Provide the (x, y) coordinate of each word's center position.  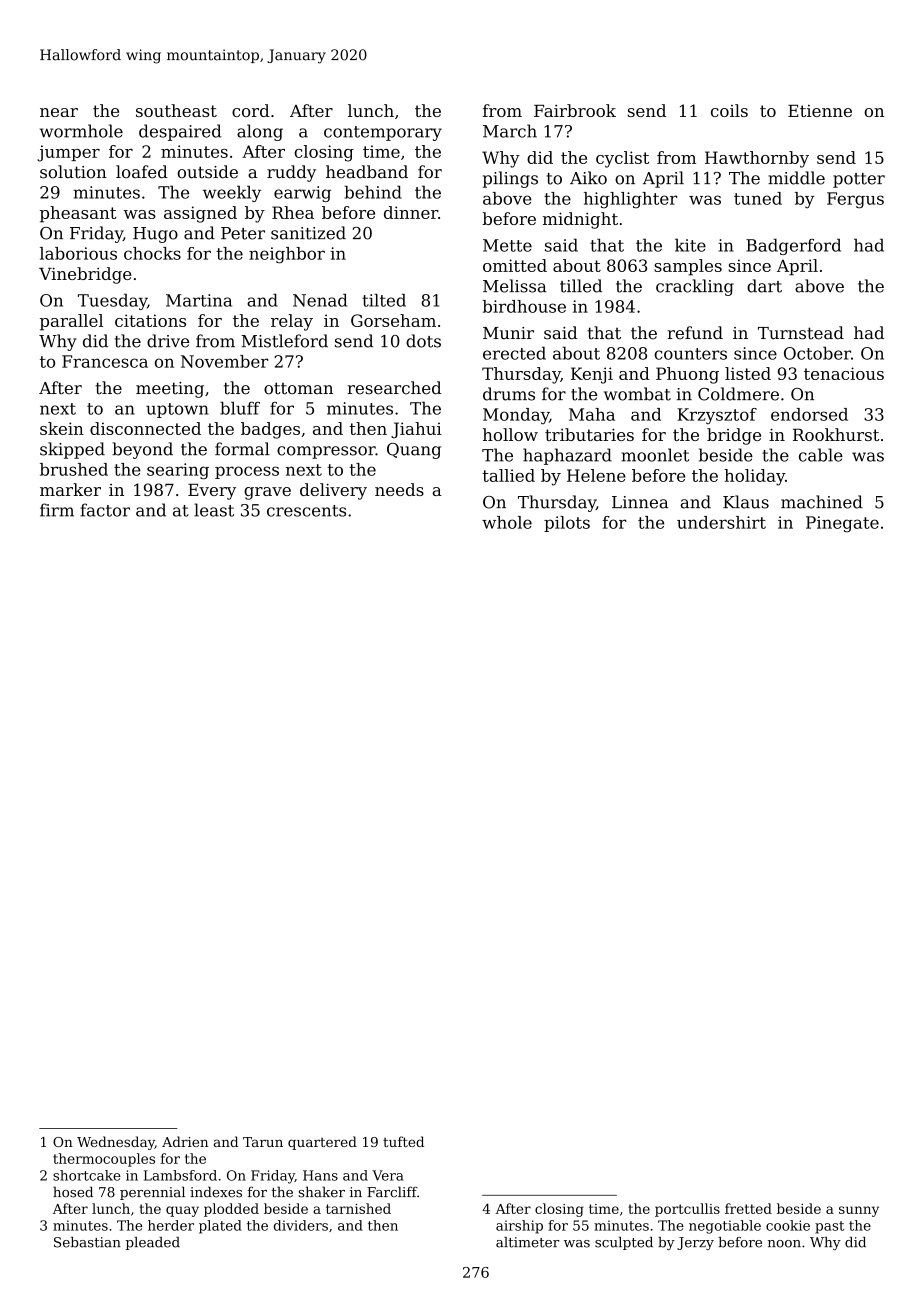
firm (57, 510)
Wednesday (116, 1143)
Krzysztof (717, 416)
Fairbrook (575, 110)
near (59, 112)
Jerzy (695, 1243)
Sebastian (87, 1242)
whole (507, 522)
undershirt (721, 522)
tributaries (589, 434)
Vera (388, 1175)
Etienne (820, 111)
